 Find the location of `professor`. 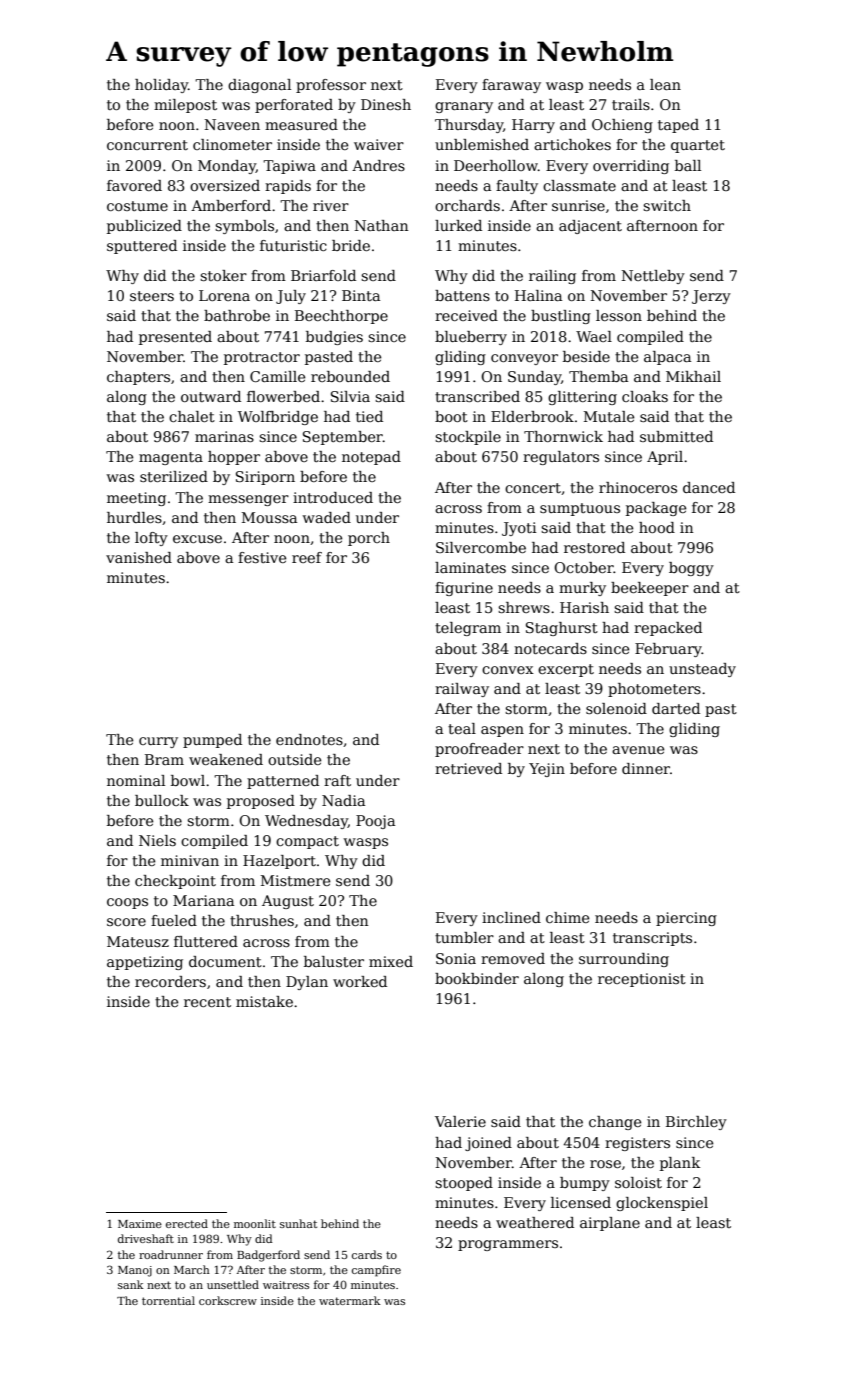

professor is located at coordinates (331, 86).
